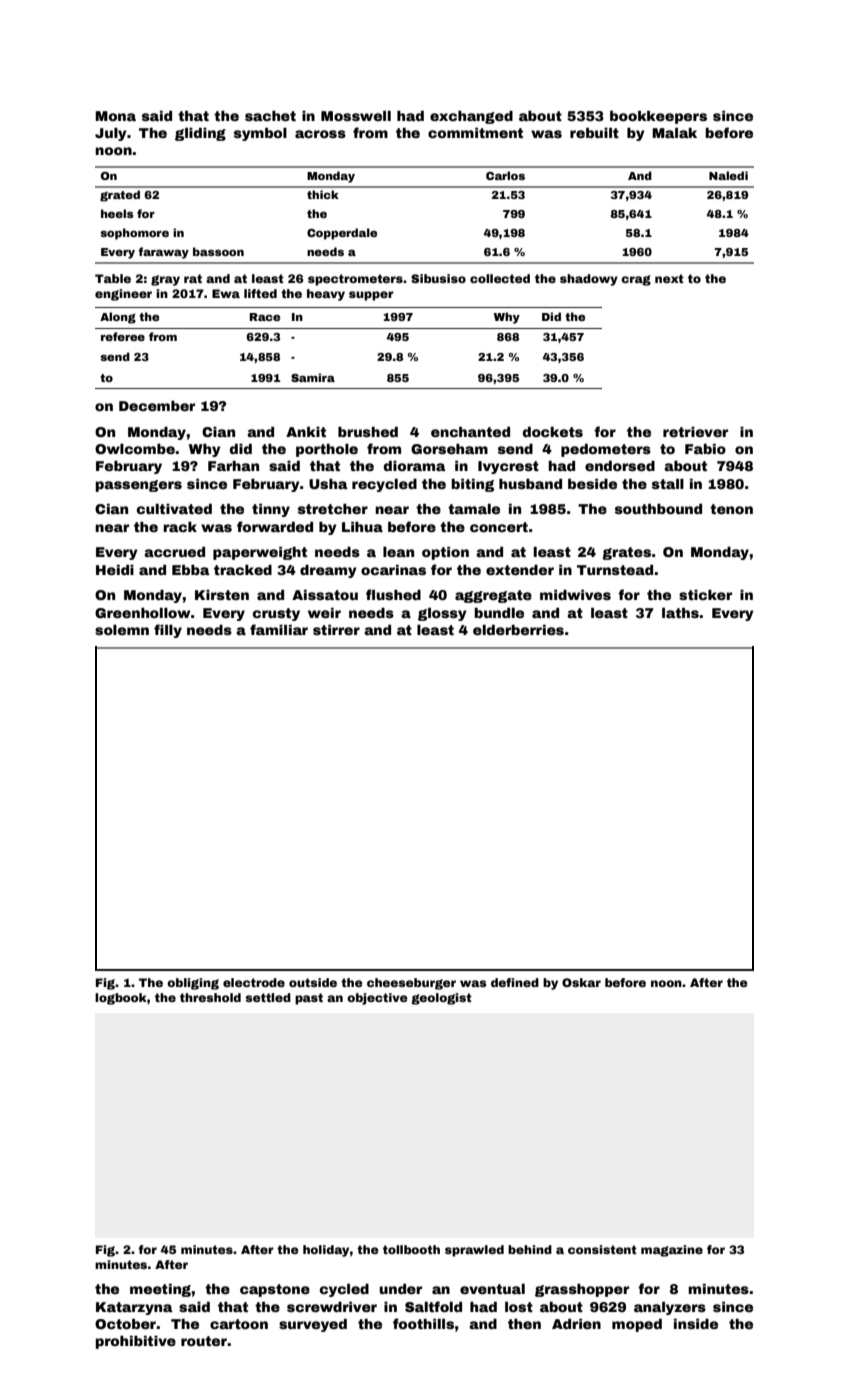 The width and height of the screenshot is (849, 1400). I want to click on logbook, so click(121, 999).
